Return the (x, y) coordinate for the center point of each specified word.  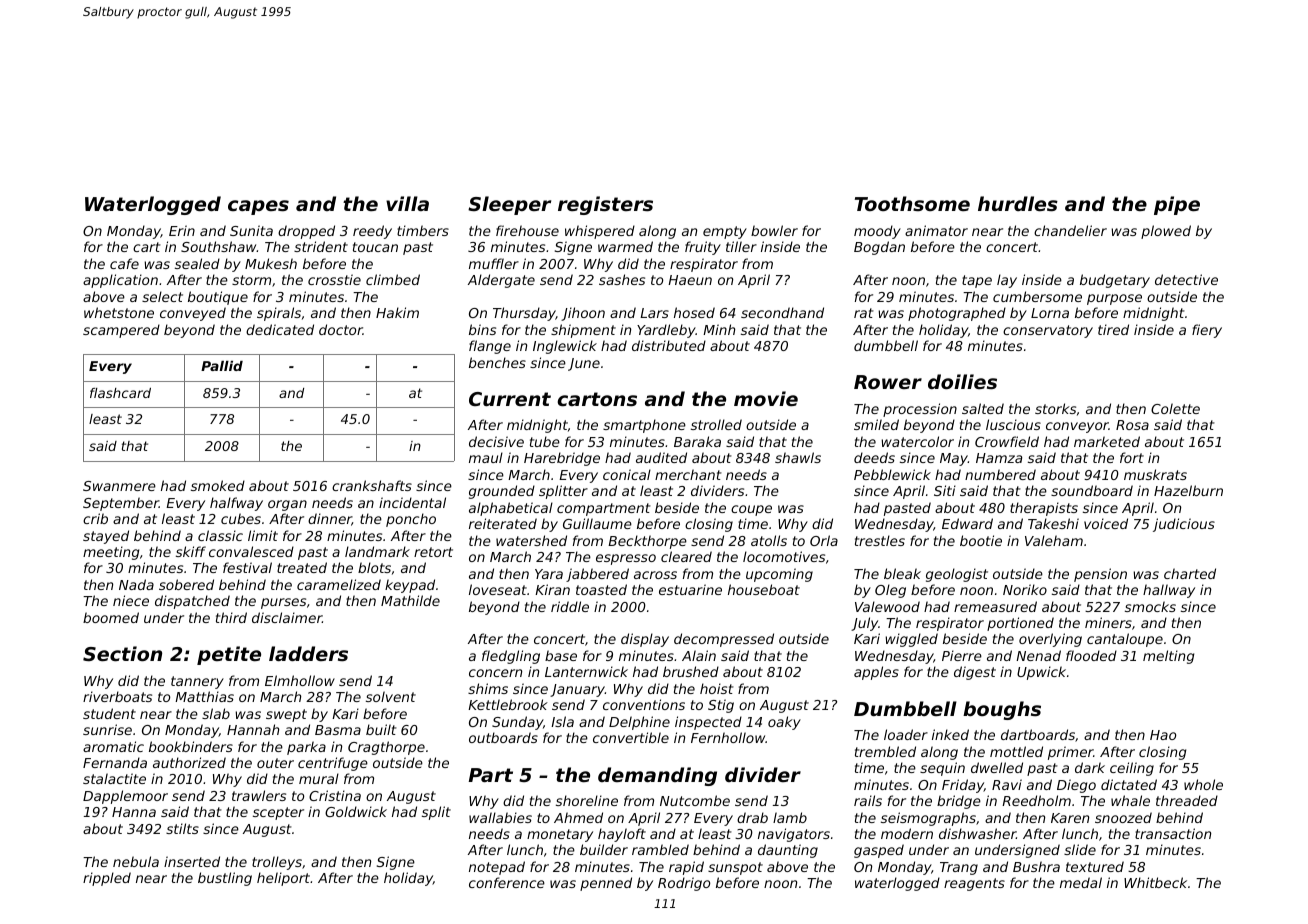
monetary (560, 835)
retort (433, 552)
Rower (888, 382)
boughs (1002, 710)
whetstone (119, 312)
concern (495, 673)
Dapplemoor (125, 797)
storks (1055, 408)
